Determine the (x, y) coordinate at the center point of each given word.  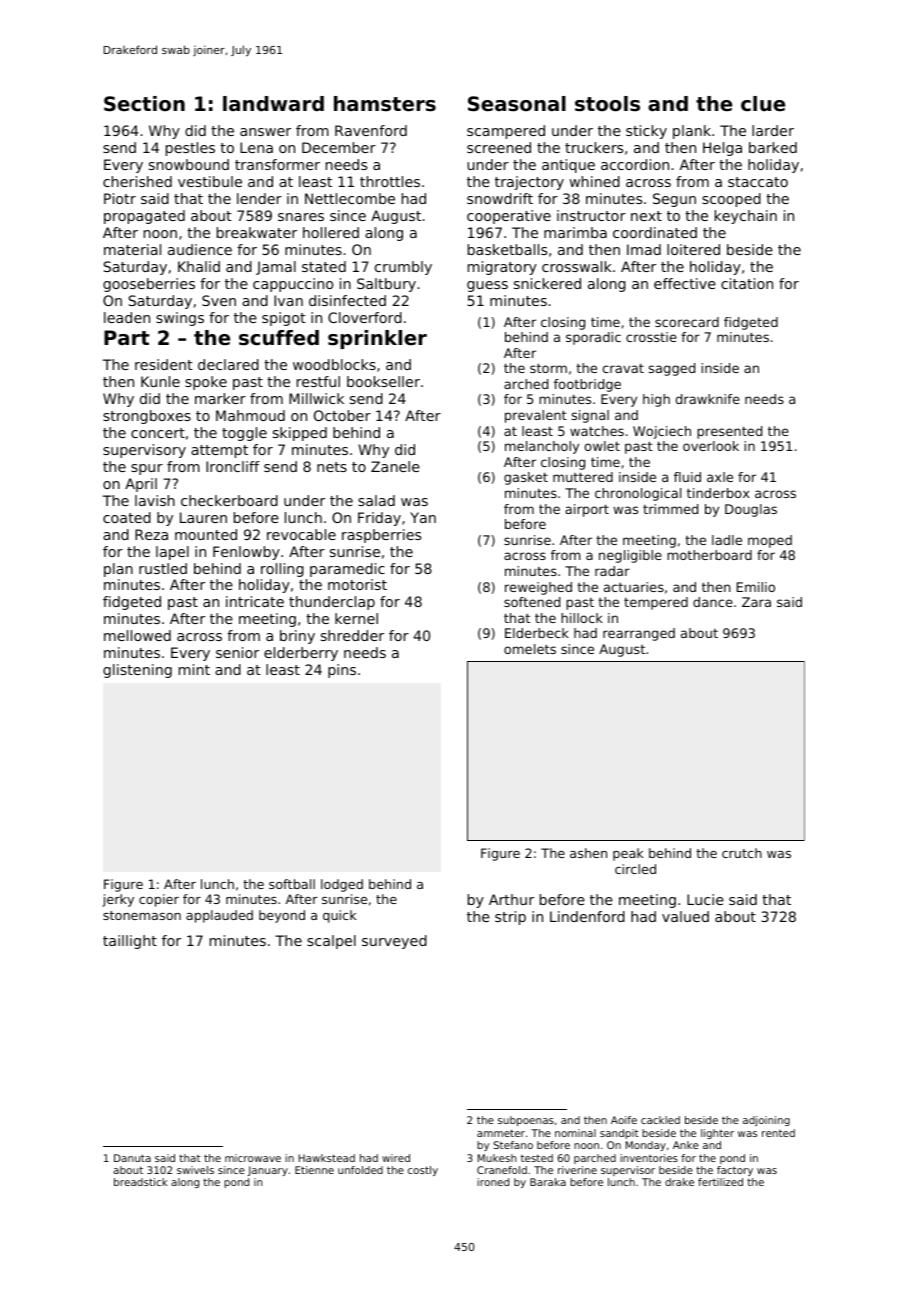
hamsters (385, 104)
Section (144, 104)
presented (729, 432)
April (141, 485)
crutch (742, 853)
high (656, 400)
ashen (588, 853)
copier (159, 900)
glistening (137, 671)
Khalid (199, 266)
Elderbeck (537, 633)
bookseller (383, 381)
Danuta (132, 1158)
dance (713, 602)
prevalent (536, 416)
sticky (646, 132)
